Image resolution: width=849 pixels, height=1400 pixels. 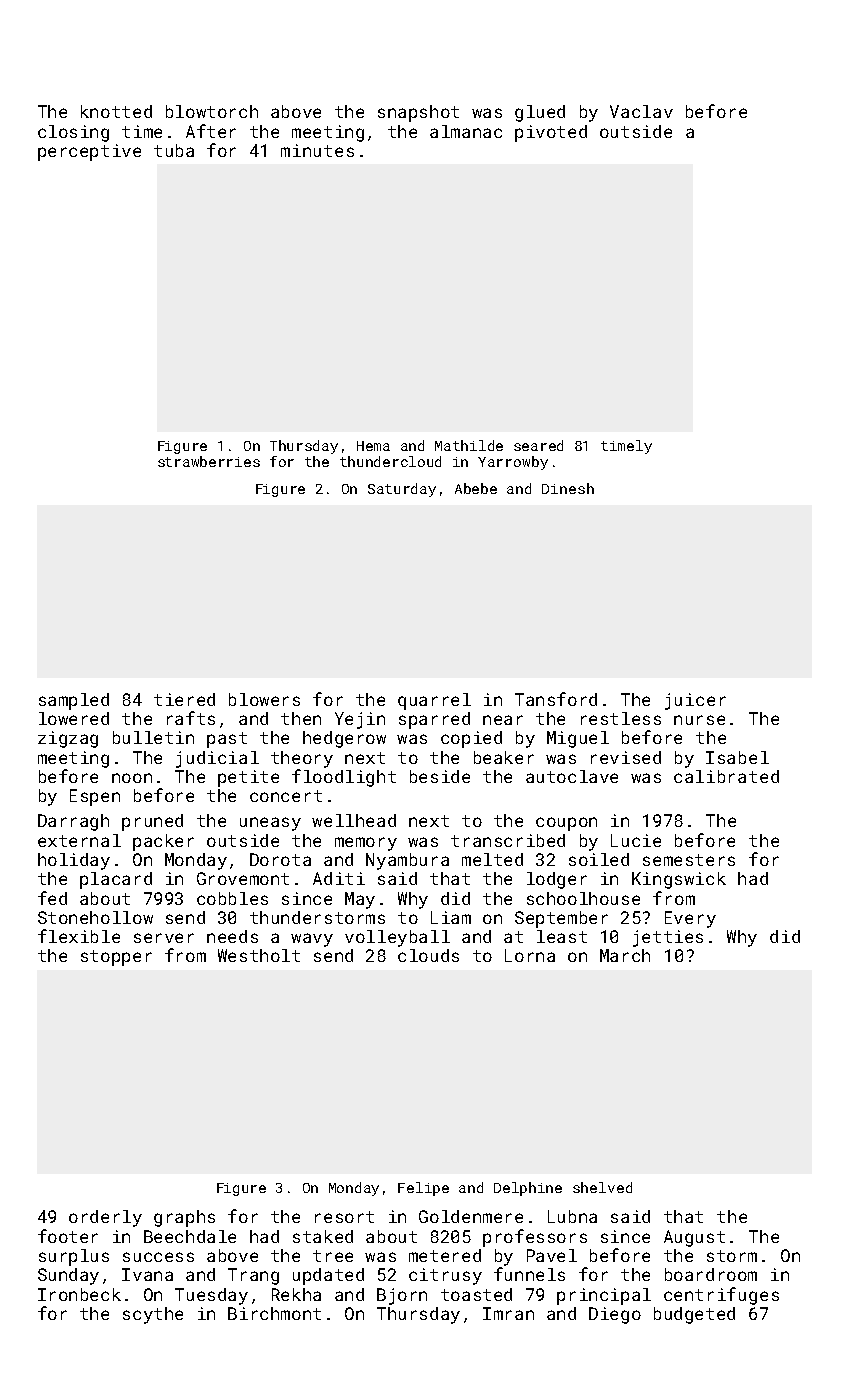 What do you see at coordinates (212, 111) in the image?
I see `blowtorch` at bounding box center [212, 111].
